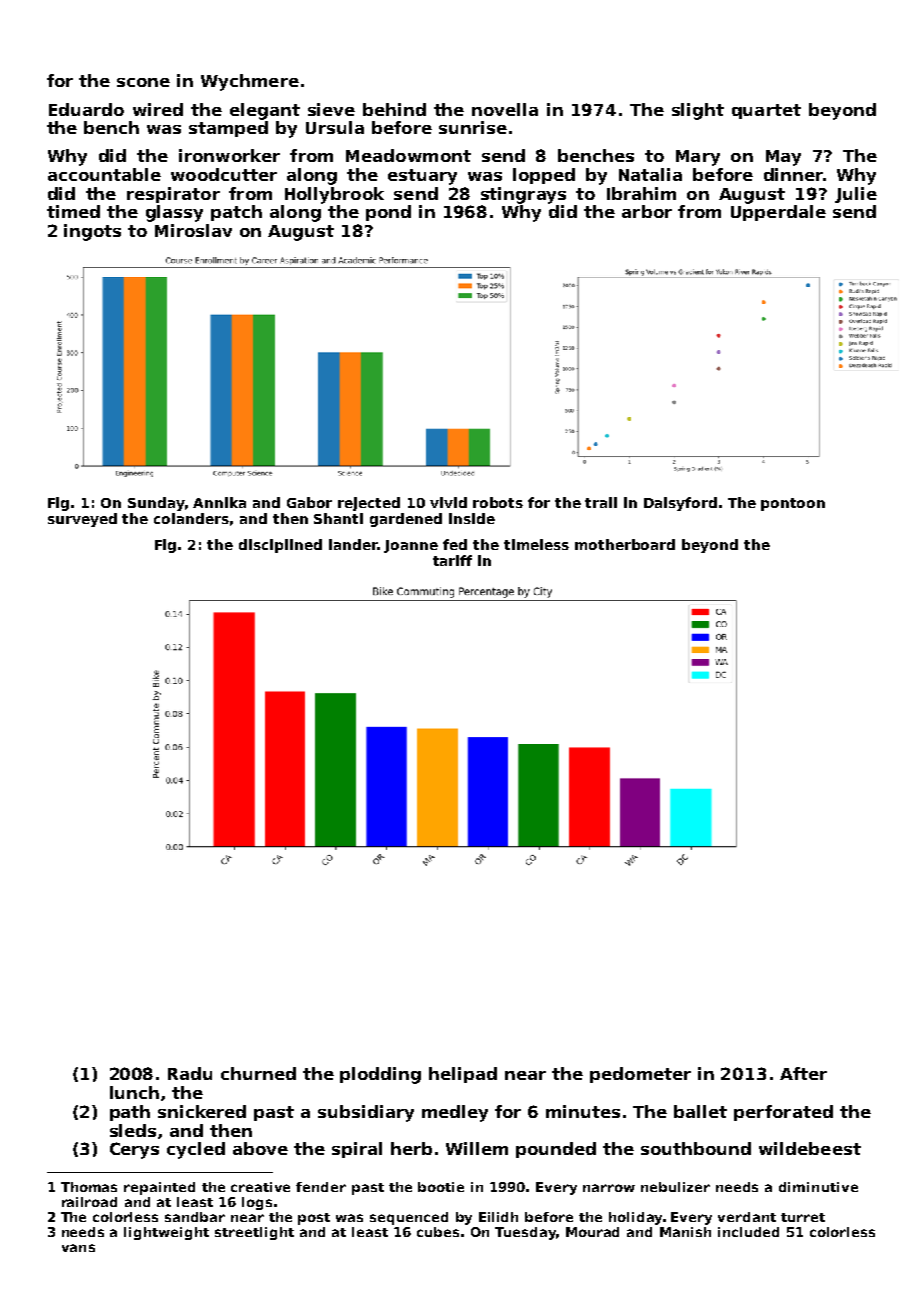  I want to click on lunch, so click(134, 1092).
